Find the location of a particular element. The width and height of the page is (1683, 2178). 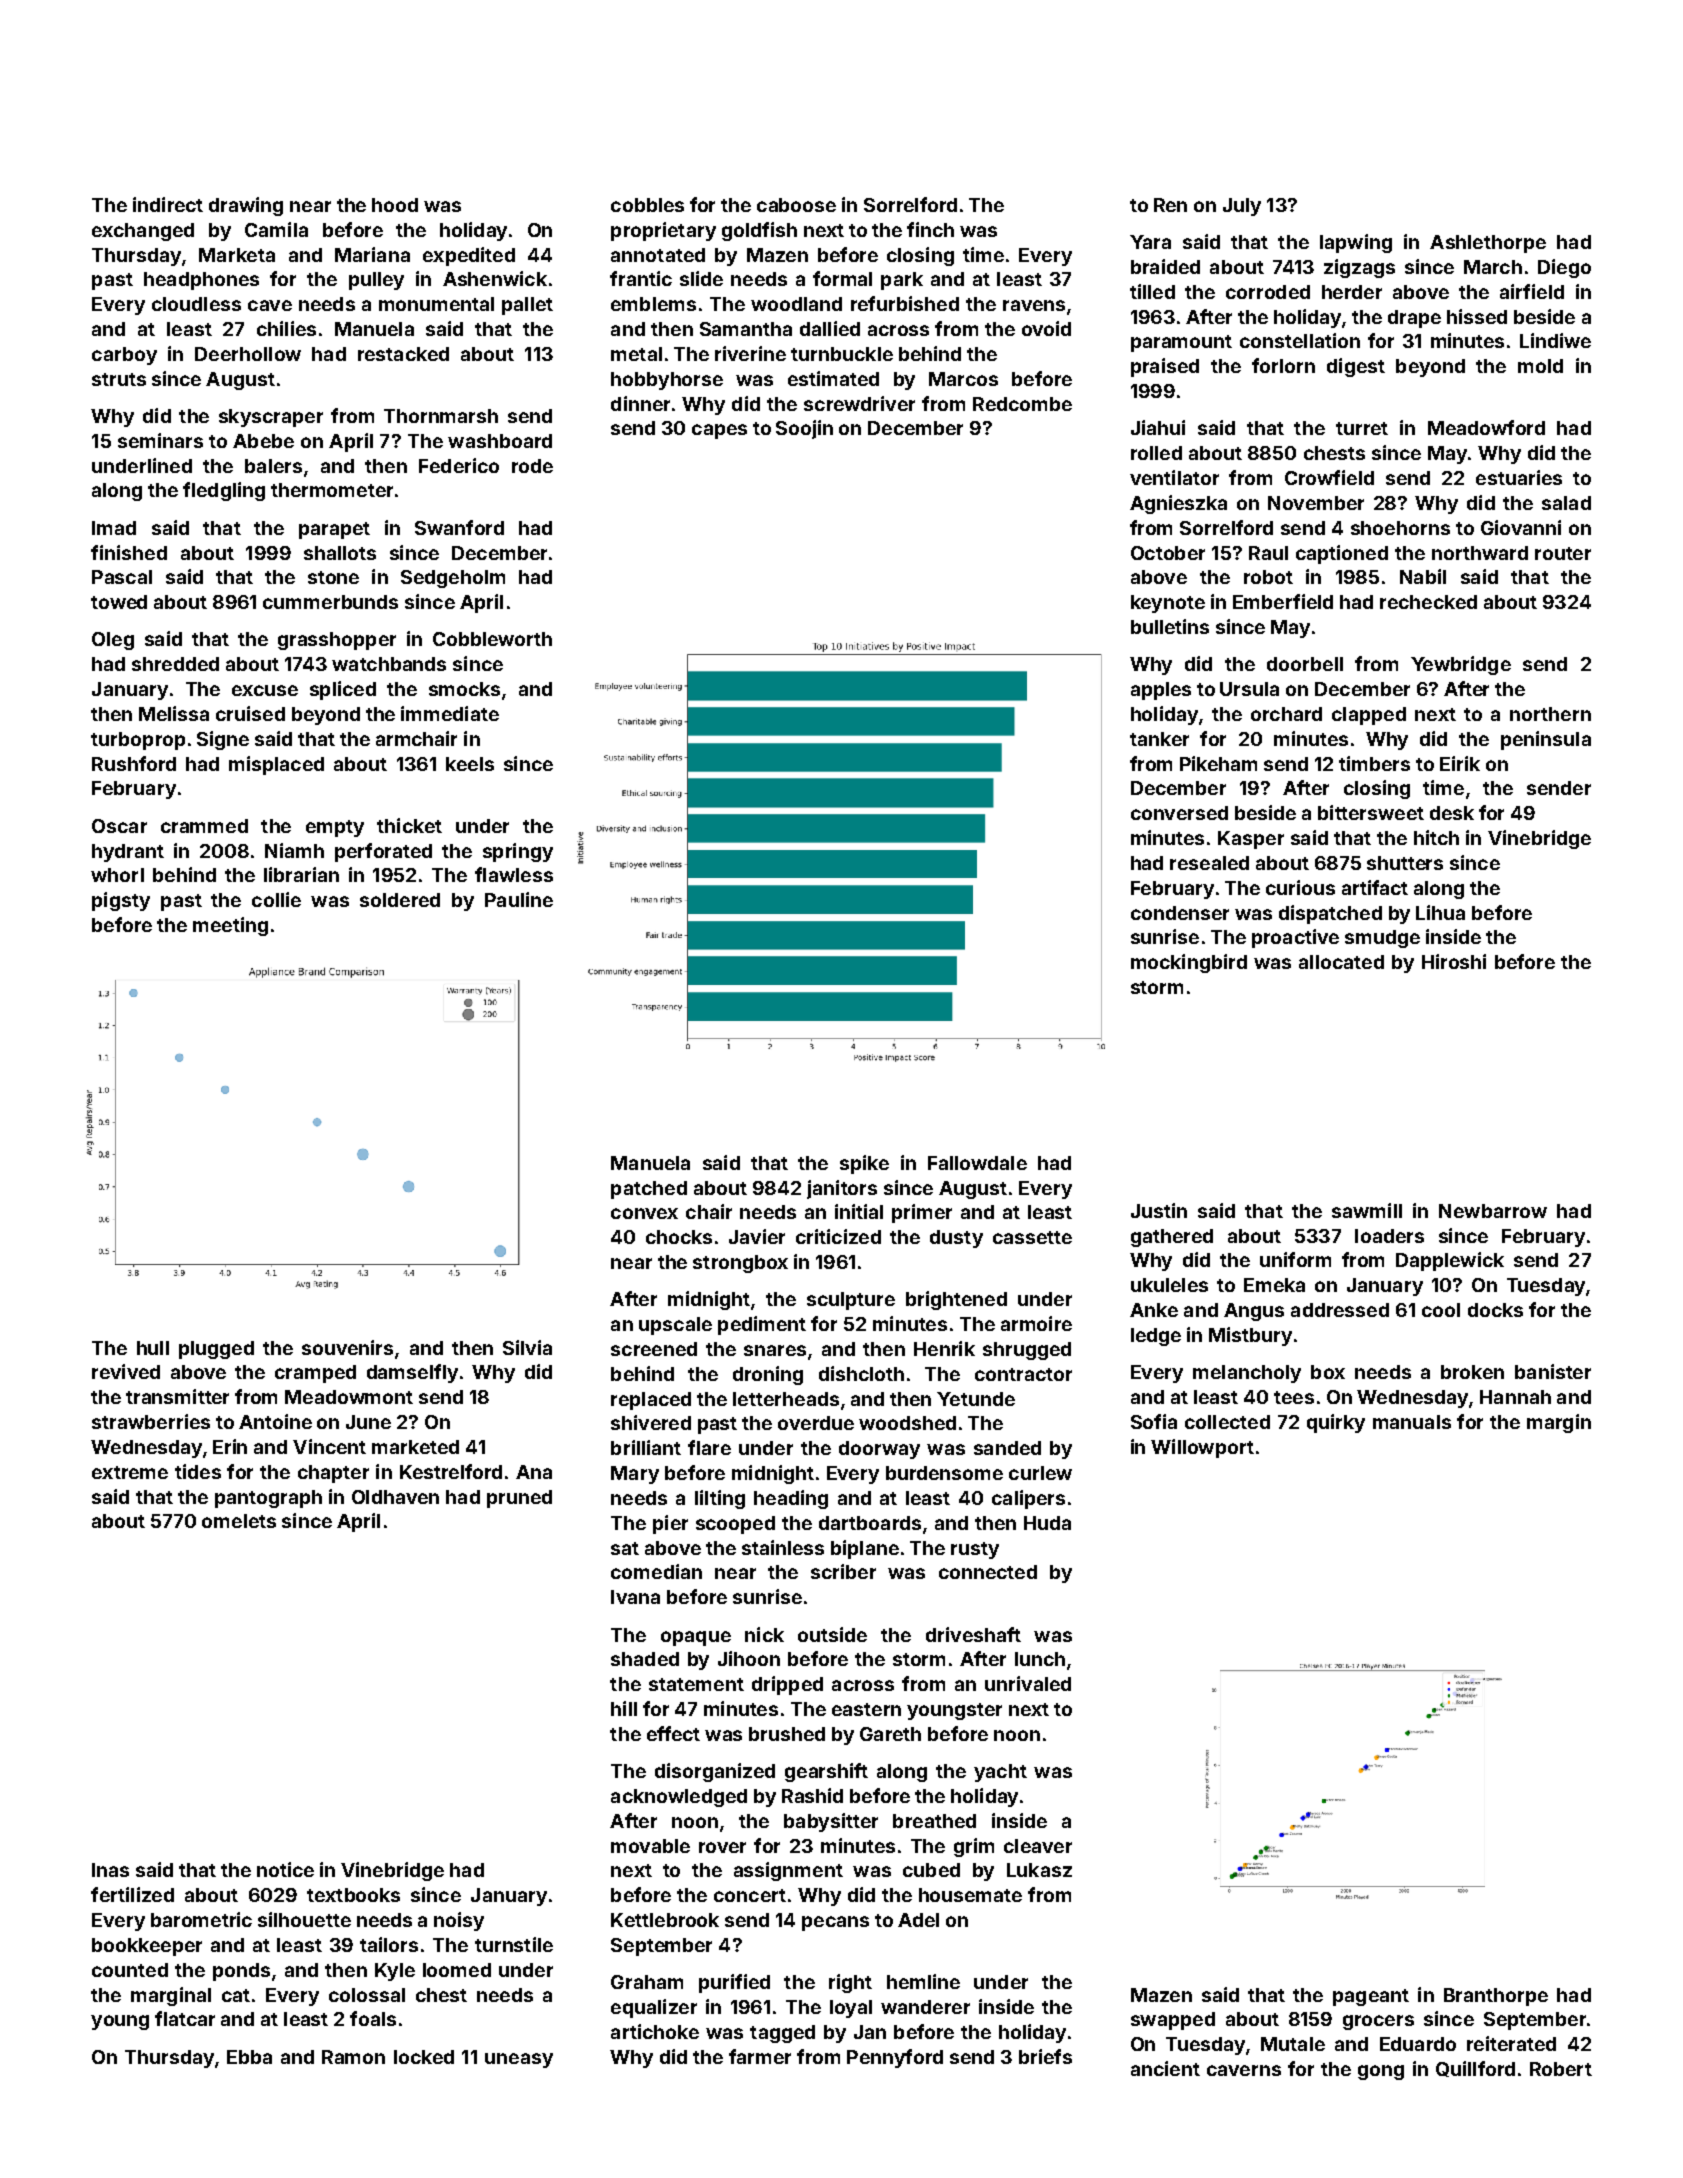

flawless is located at coordinates (514, 874).
